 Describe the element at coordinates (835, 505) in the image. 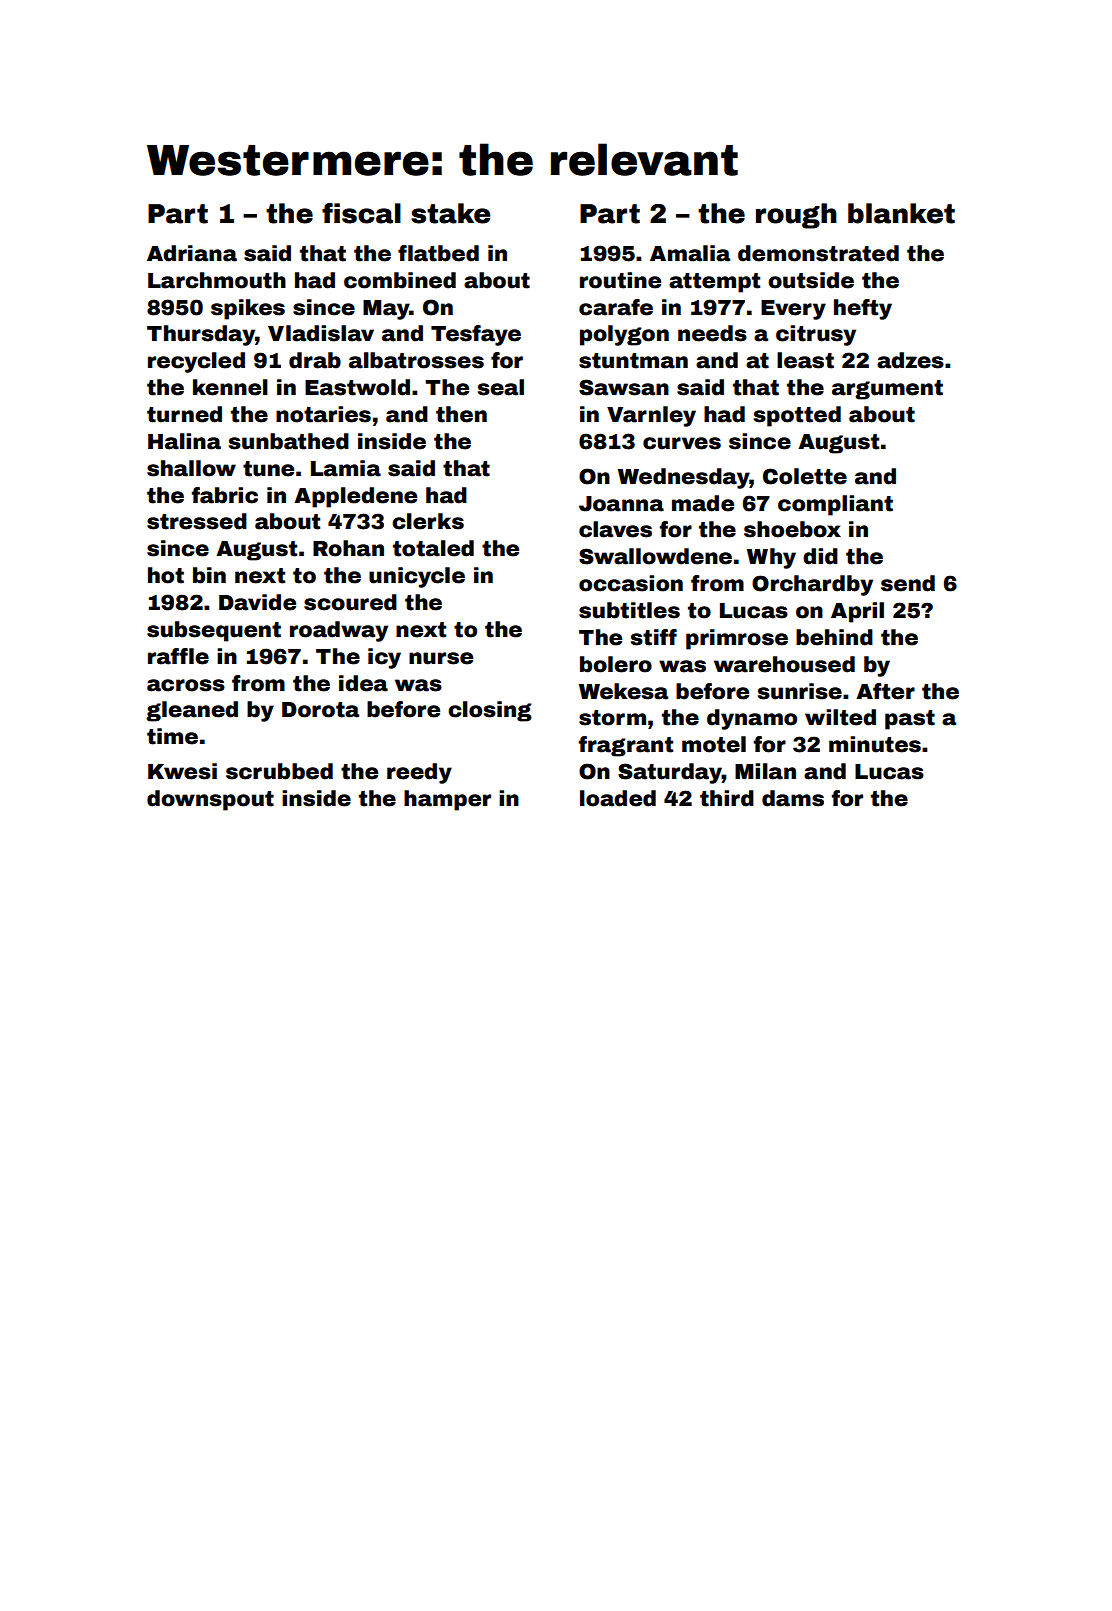

I see `compliant` at that location.
